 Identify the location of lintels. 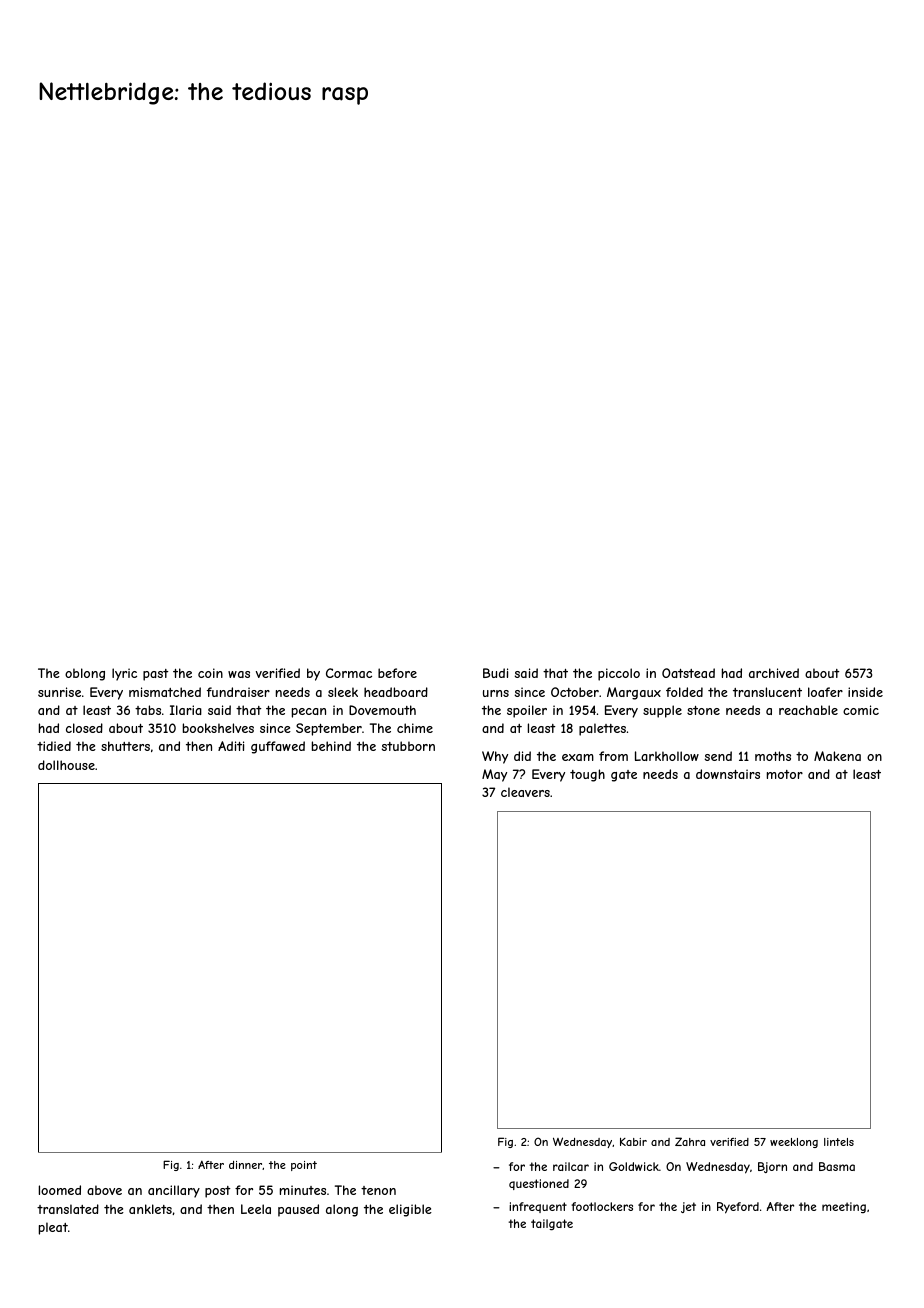
(839, 1142).
